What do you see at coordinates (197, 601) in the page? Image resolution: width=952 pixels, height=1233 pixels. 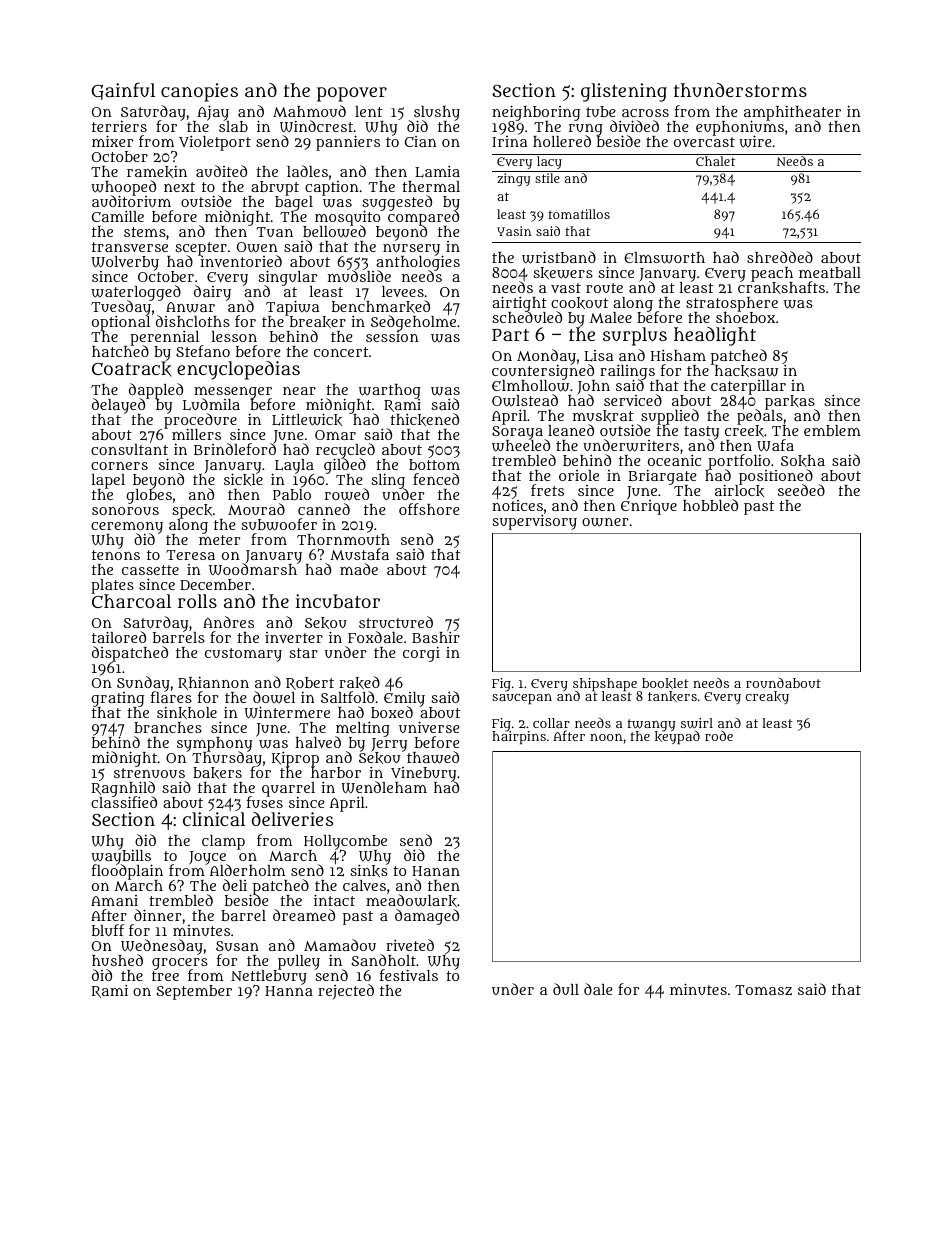 I see `rolls` at bounding box center [197, 601].
